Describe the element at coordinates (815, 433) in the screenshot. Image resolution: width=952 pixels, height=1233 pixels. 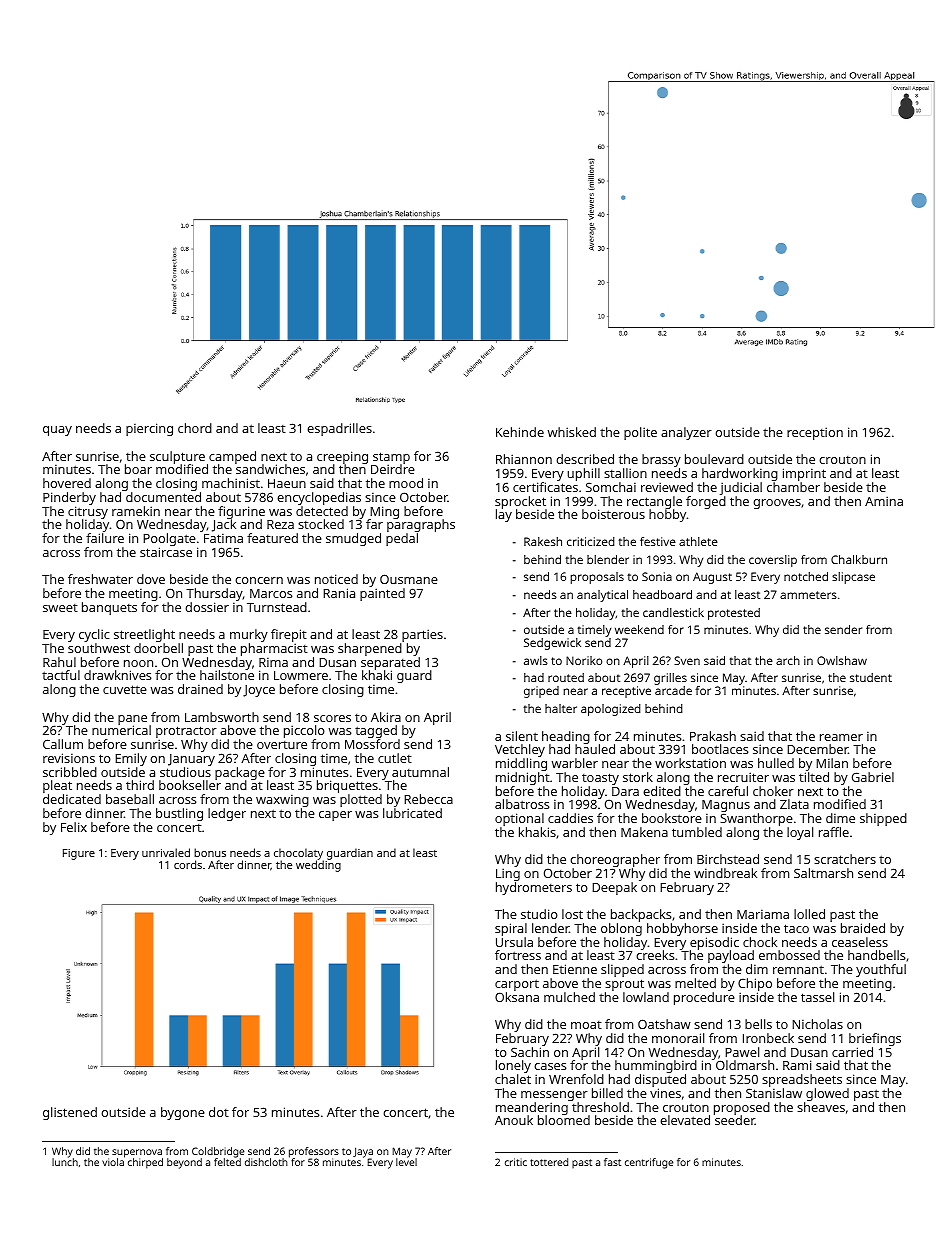
I see `reception` at that location.
